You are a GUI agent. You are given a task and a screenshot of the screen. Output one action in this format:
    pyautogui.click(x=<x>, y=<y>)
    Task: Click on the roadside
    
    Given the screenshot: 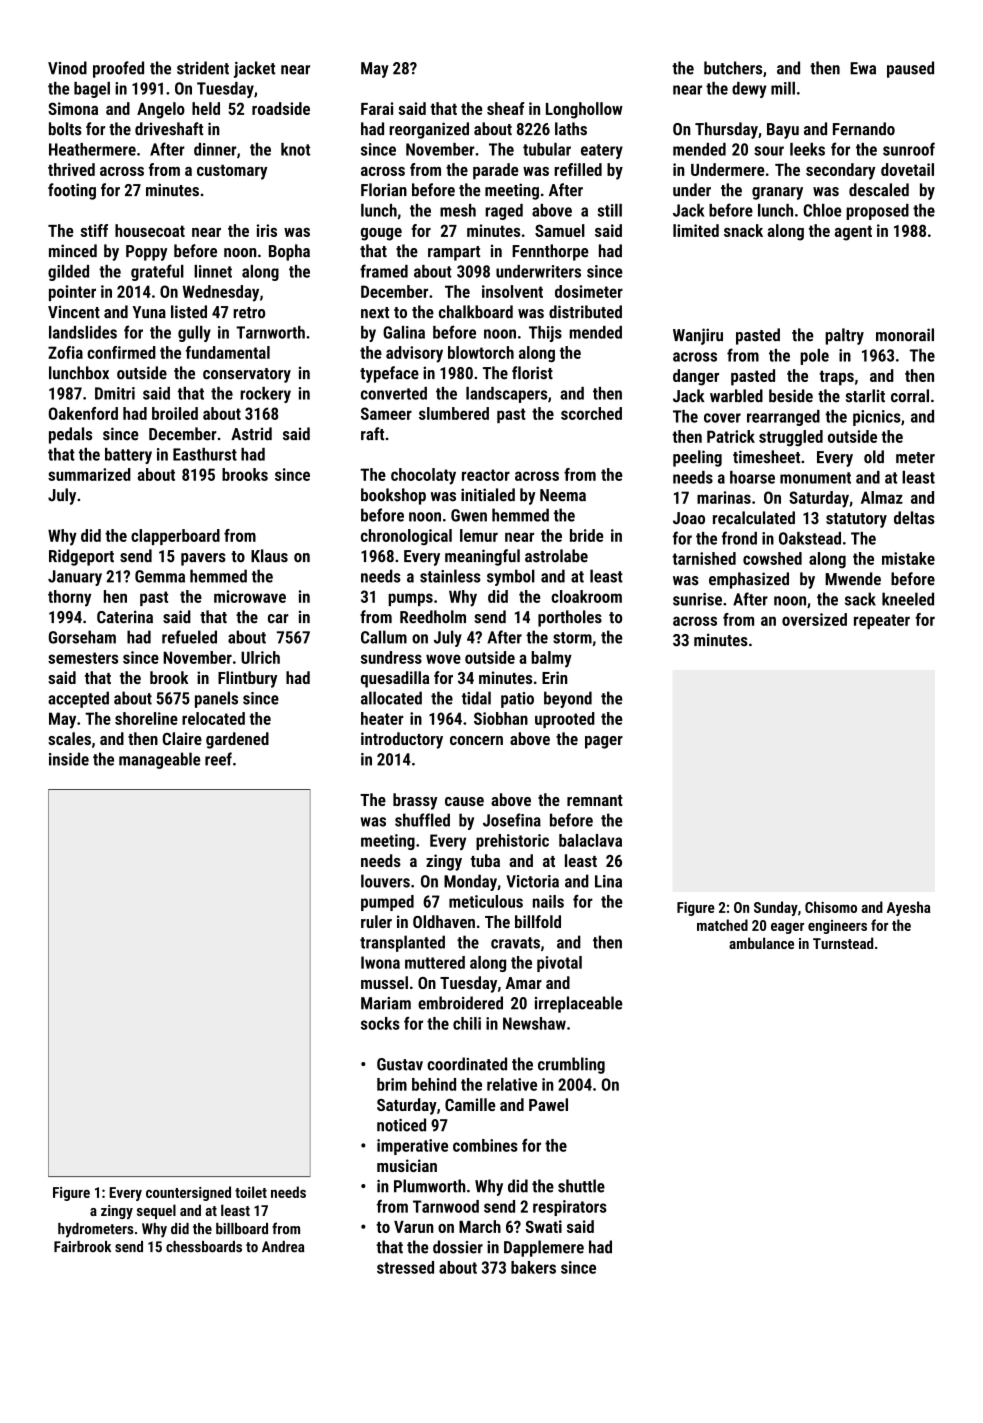 What is the action you would take?
    pyautogui.click(x=281, y=108)
